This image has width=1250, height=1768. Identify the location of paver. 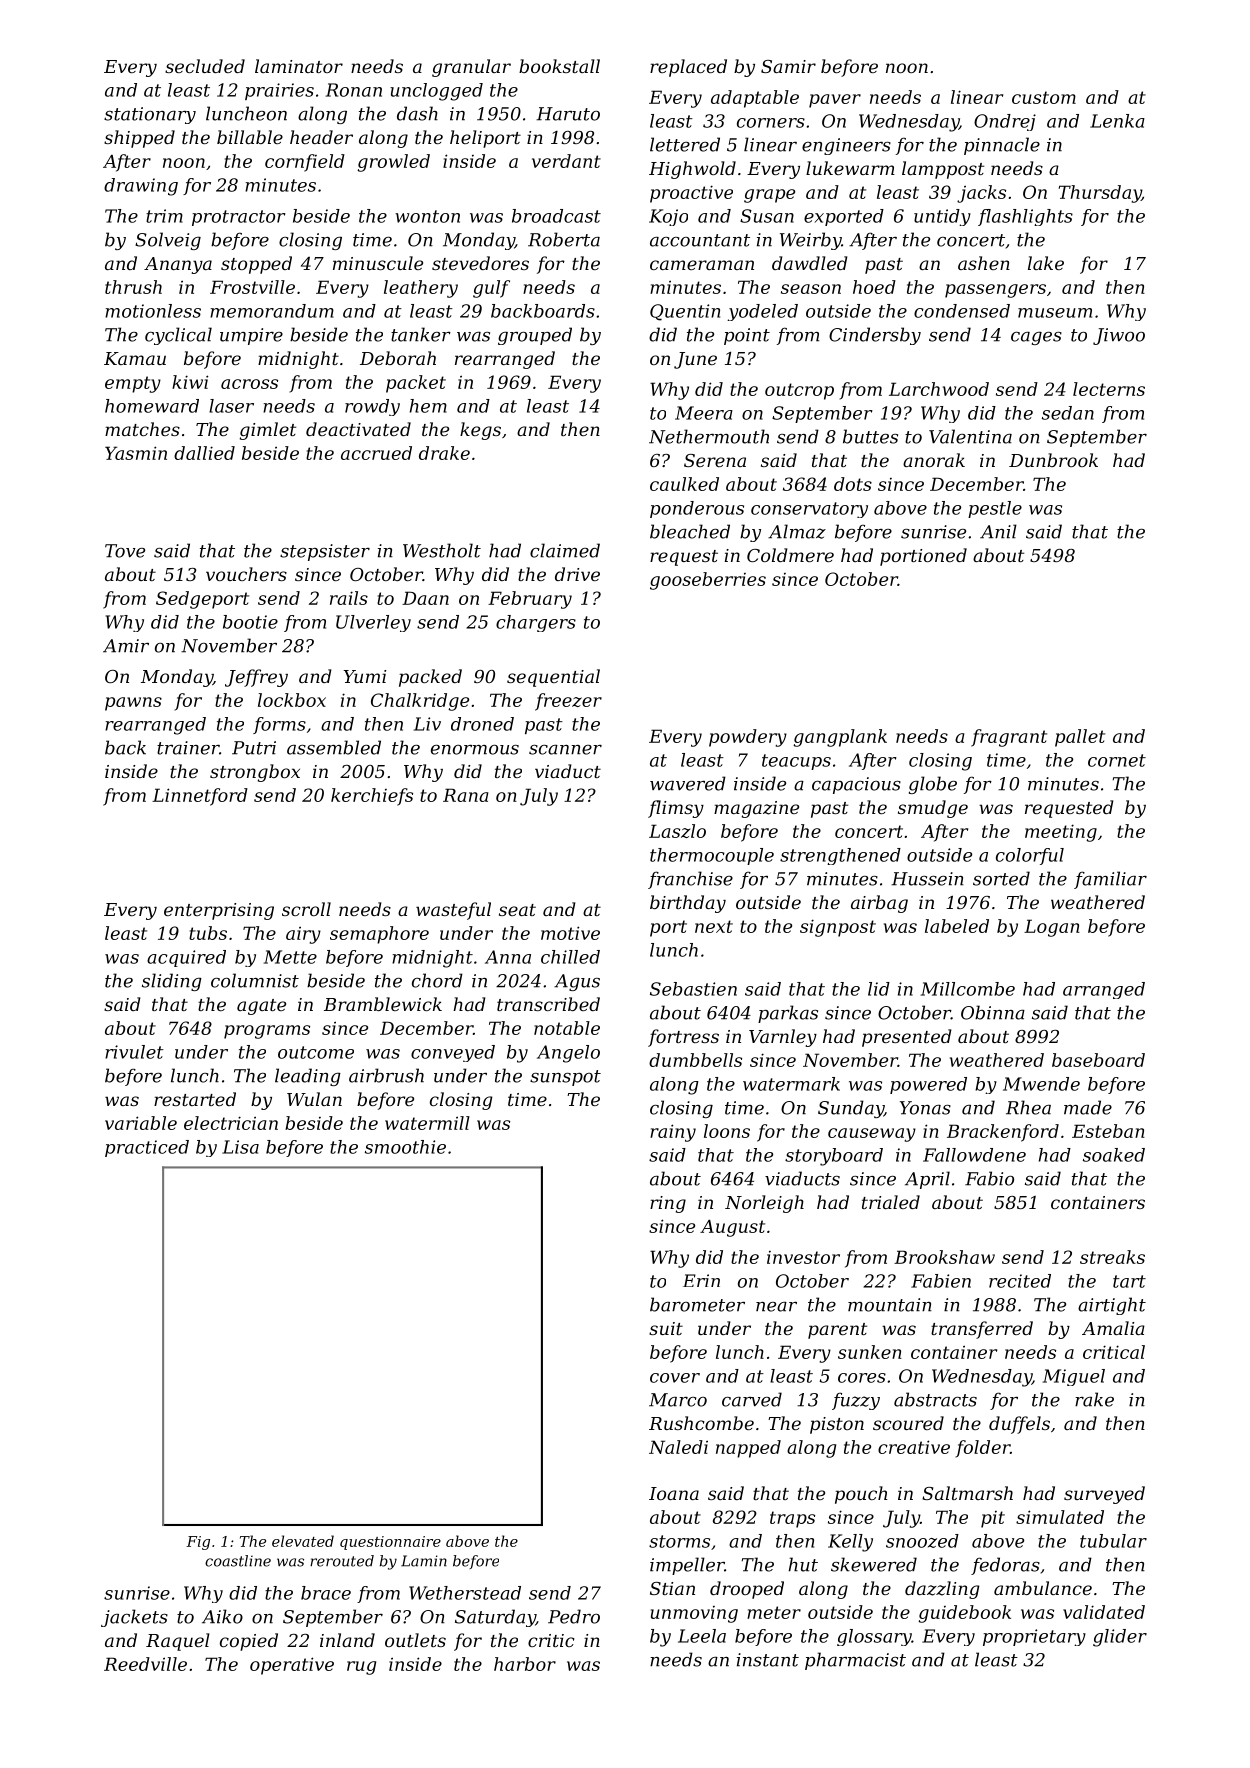
(835, 101).
